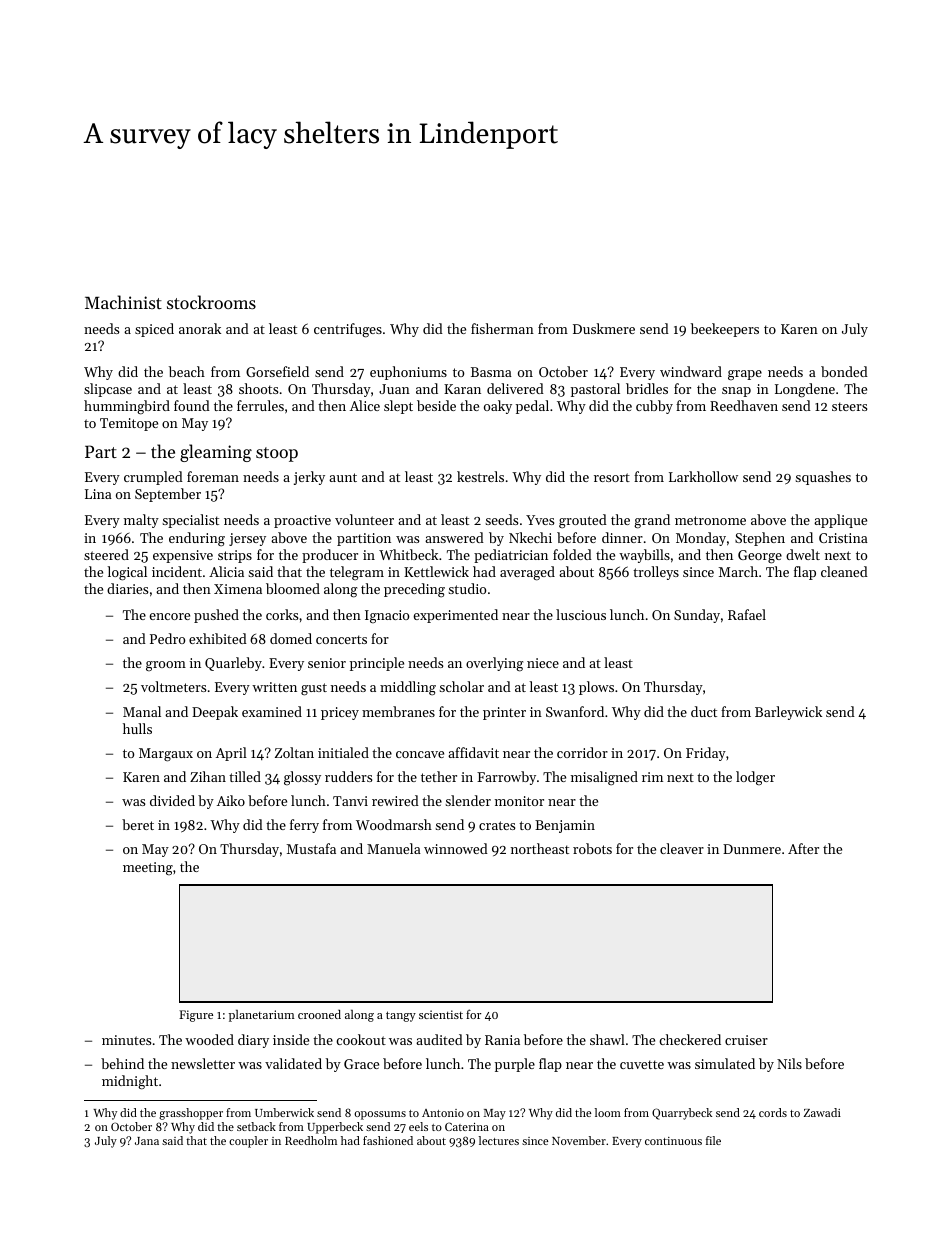  Describe the element at coordinates (713, 1140) in the screenshot. I see `file` at that location.
